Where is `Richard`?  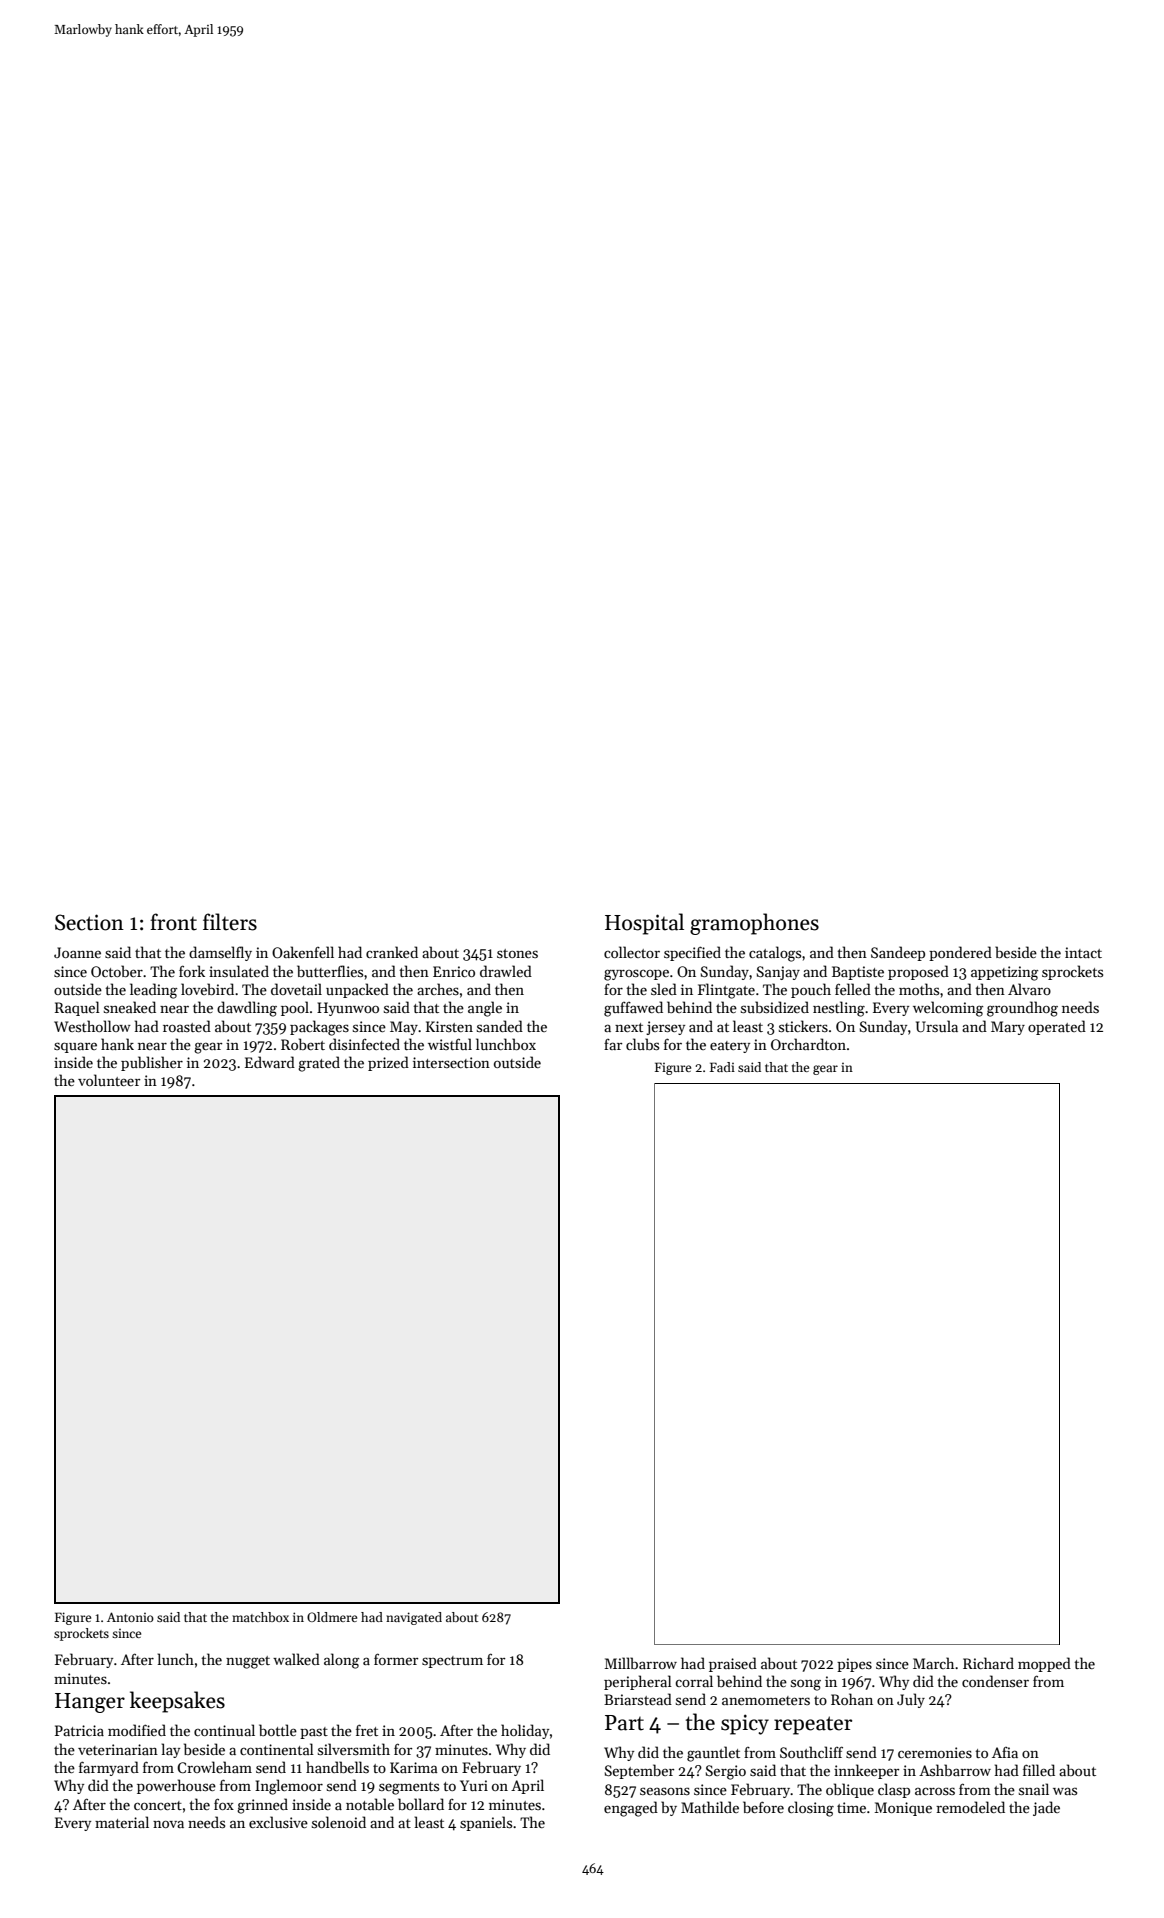
Richard is located at coordinates (988, 1663).
